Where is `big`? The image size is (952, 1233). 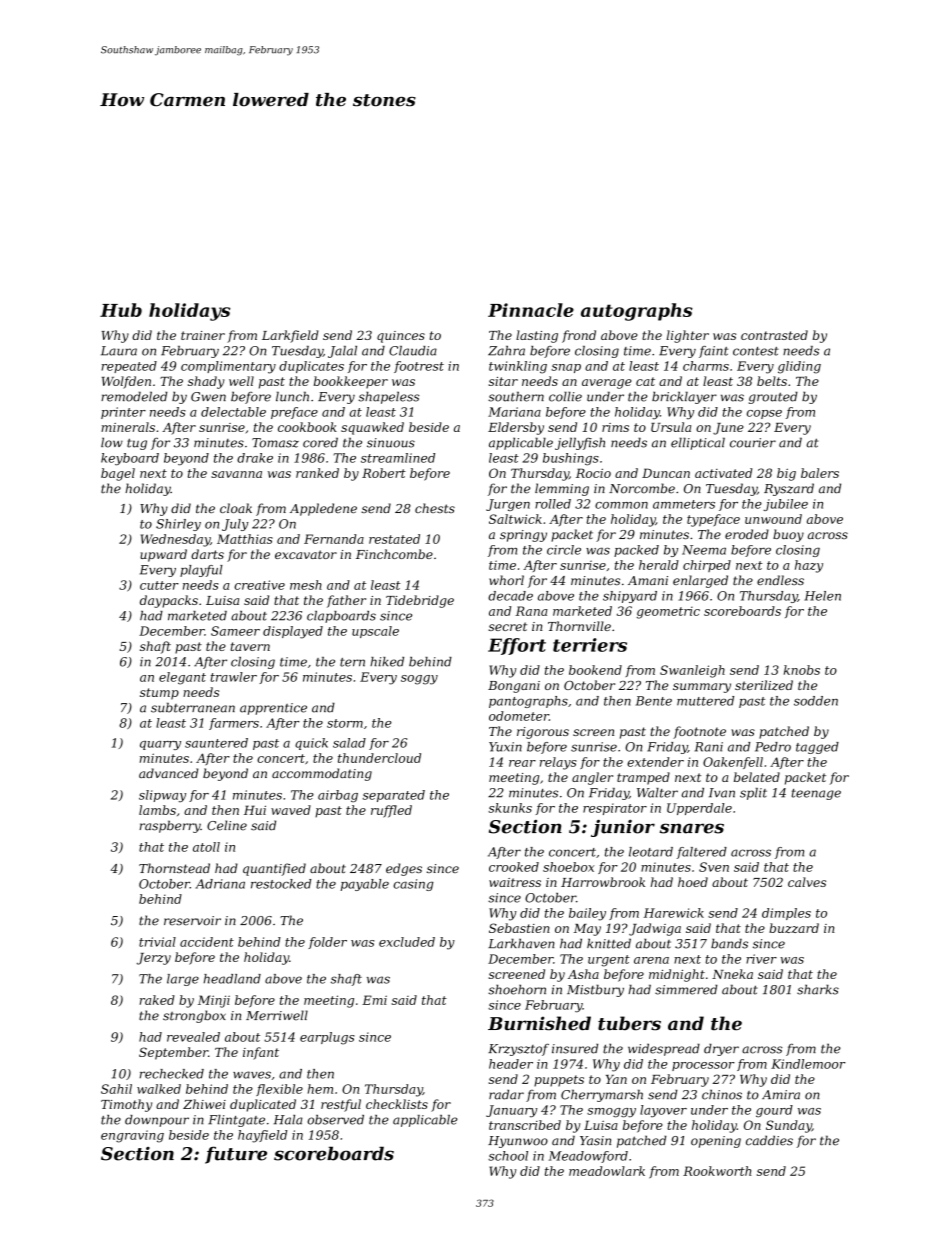 big is located at coordinates (786, 474).
